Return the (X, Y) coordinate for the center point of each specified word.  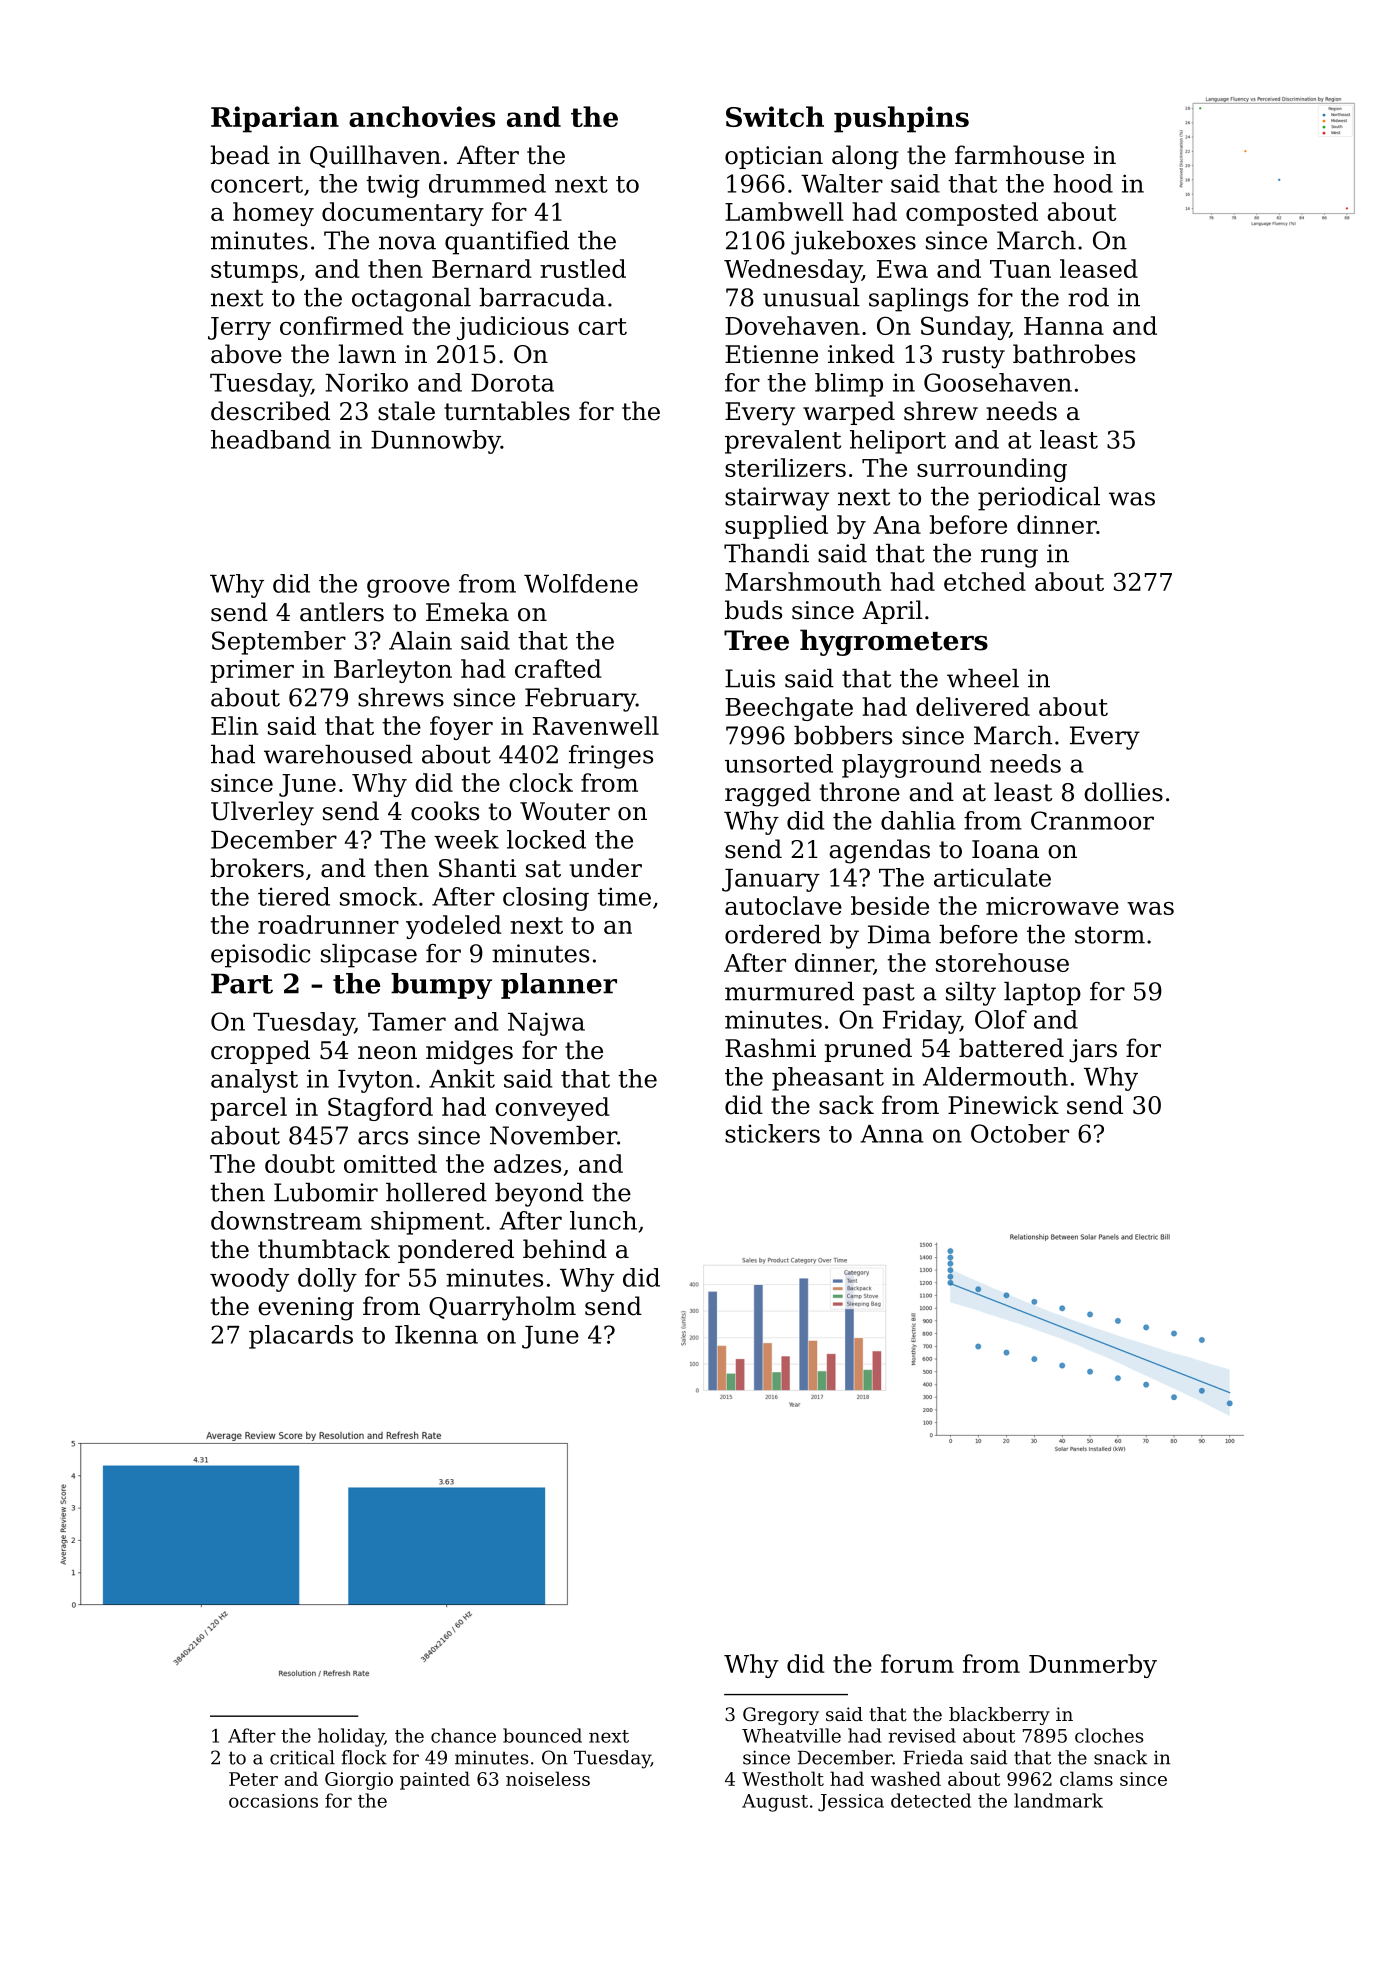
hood (1083, 183)
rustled (583, 268)
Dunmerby (1093, 1666)
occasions (273, 1801)
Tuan (1020, 269)
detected (931, 1800)
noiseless (548, 1778)
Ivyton (376, 1081)
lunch (603, 1220)
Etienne (771, 354)
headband (271, 439)
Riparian (275, 119)
